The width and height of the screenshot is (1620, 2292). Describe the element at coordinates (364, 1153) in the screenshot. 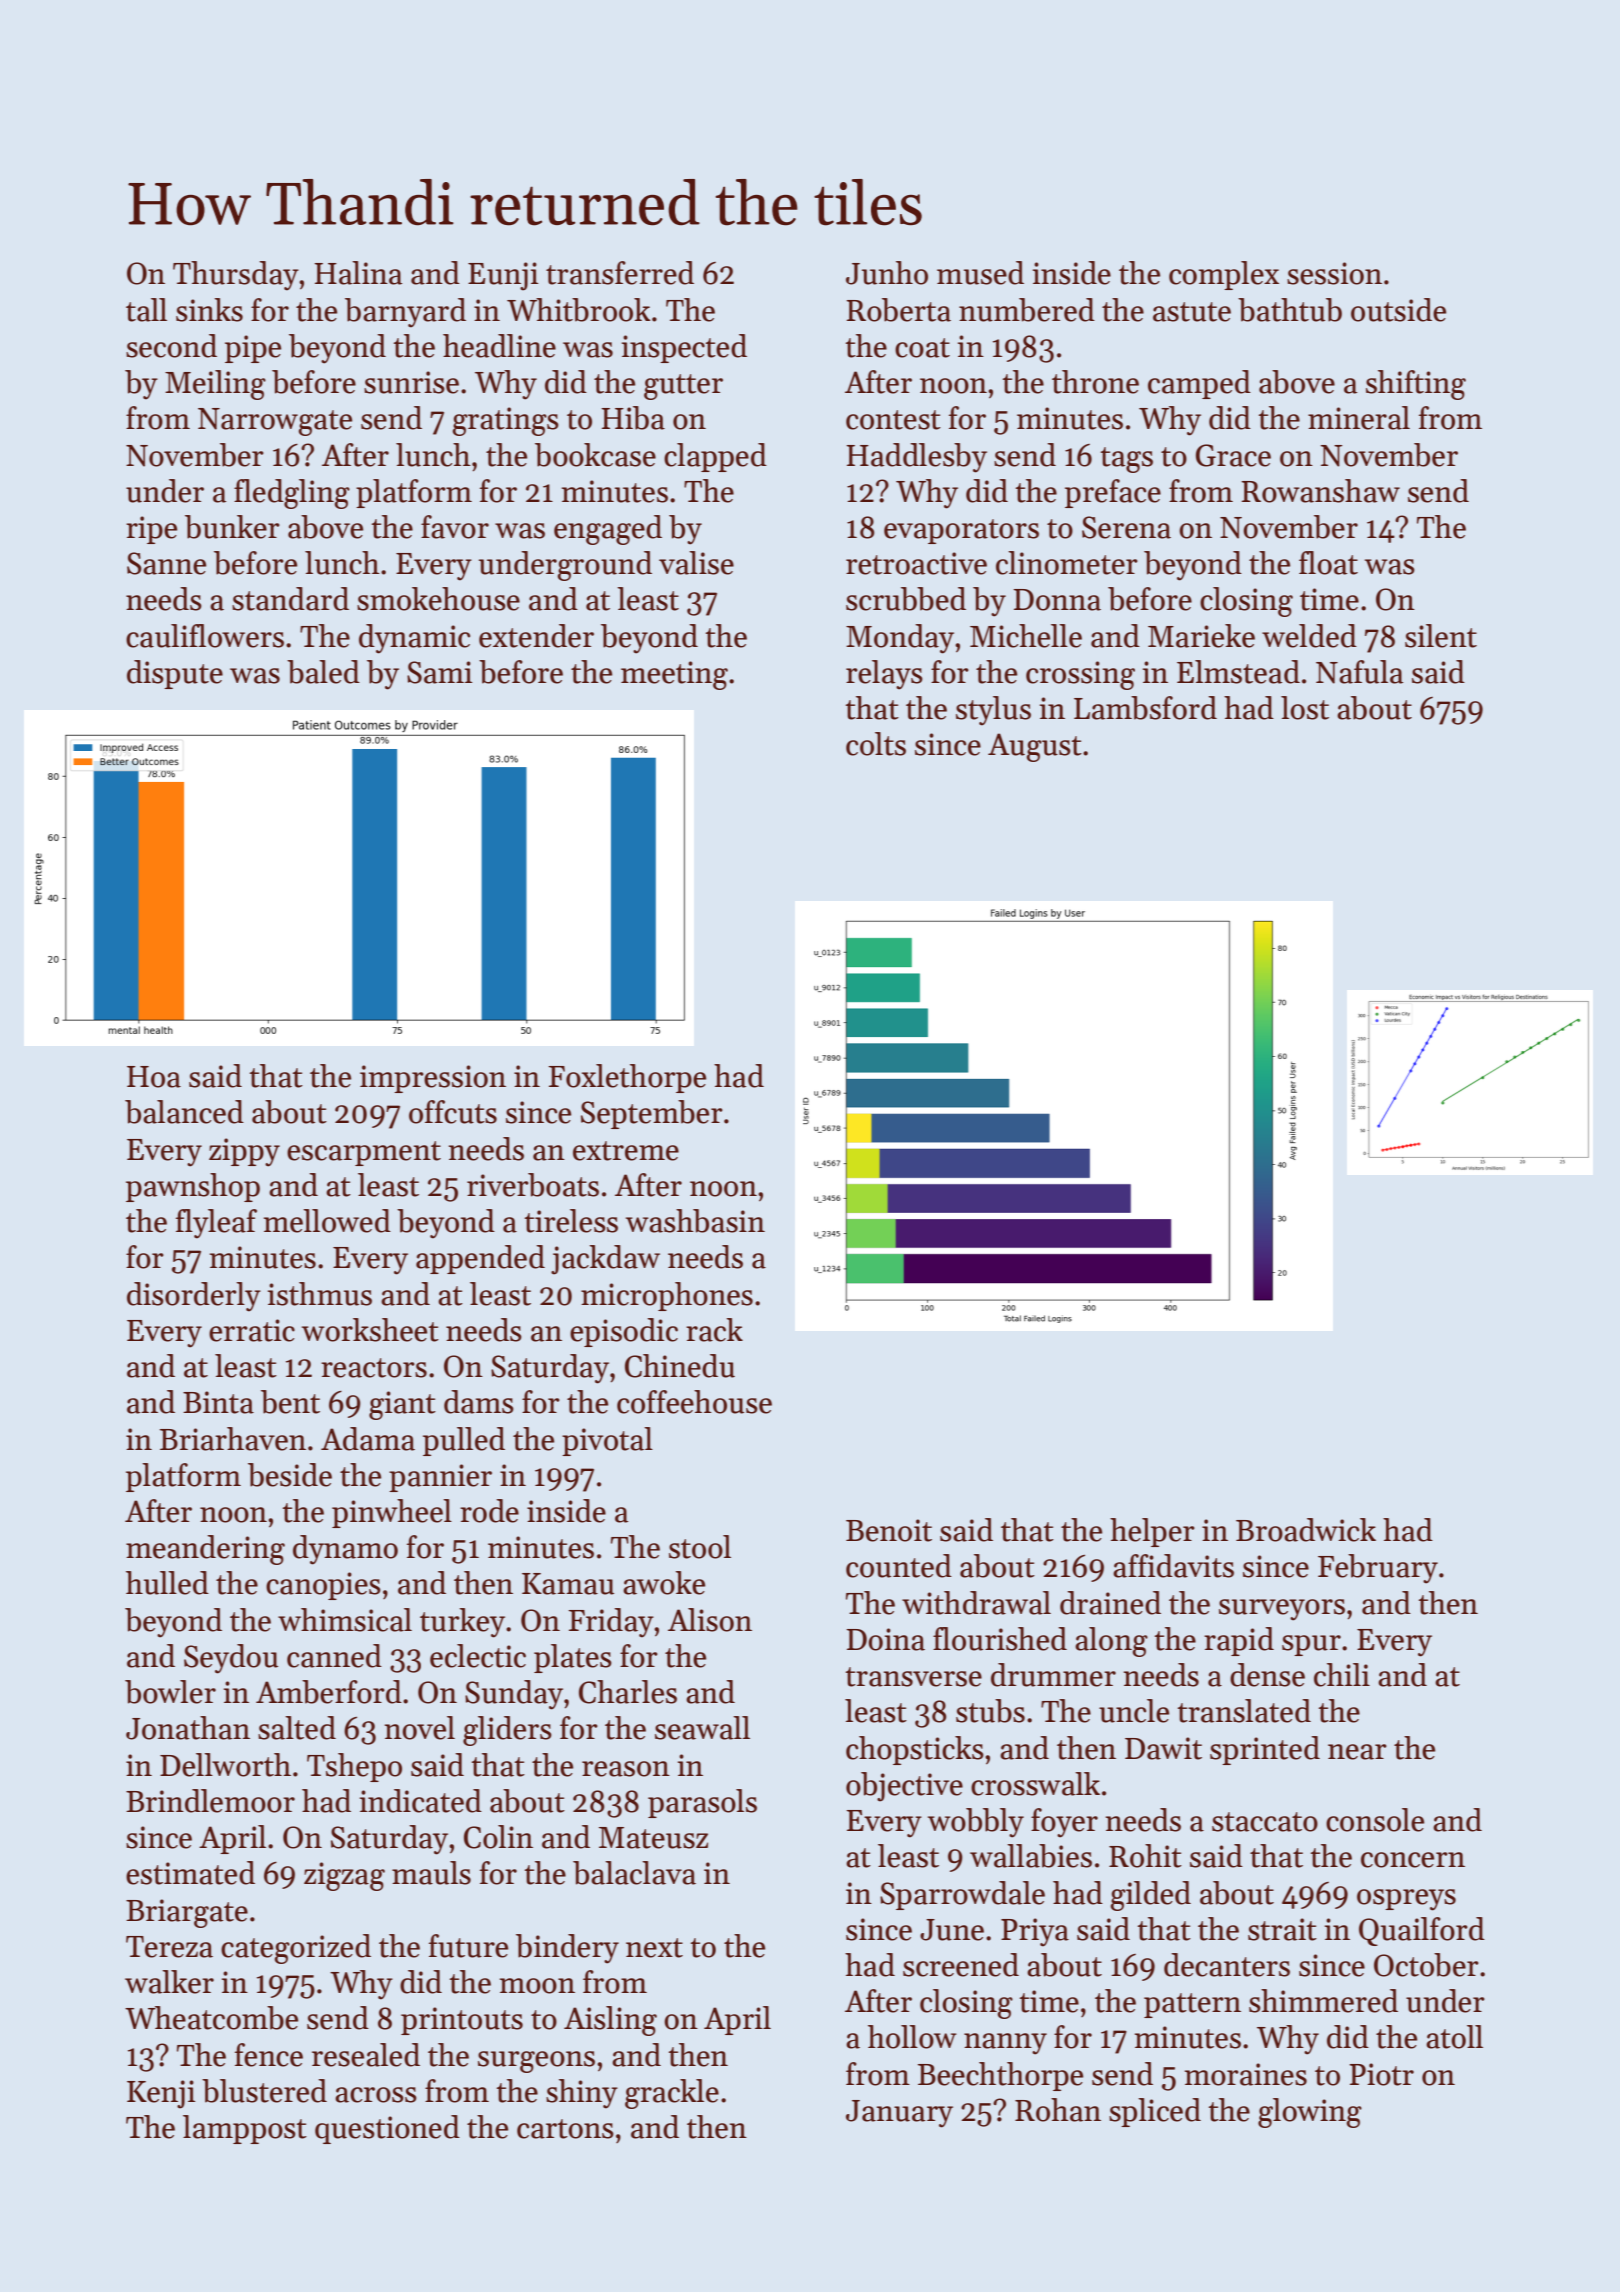

I see `escarpment` at that location.
